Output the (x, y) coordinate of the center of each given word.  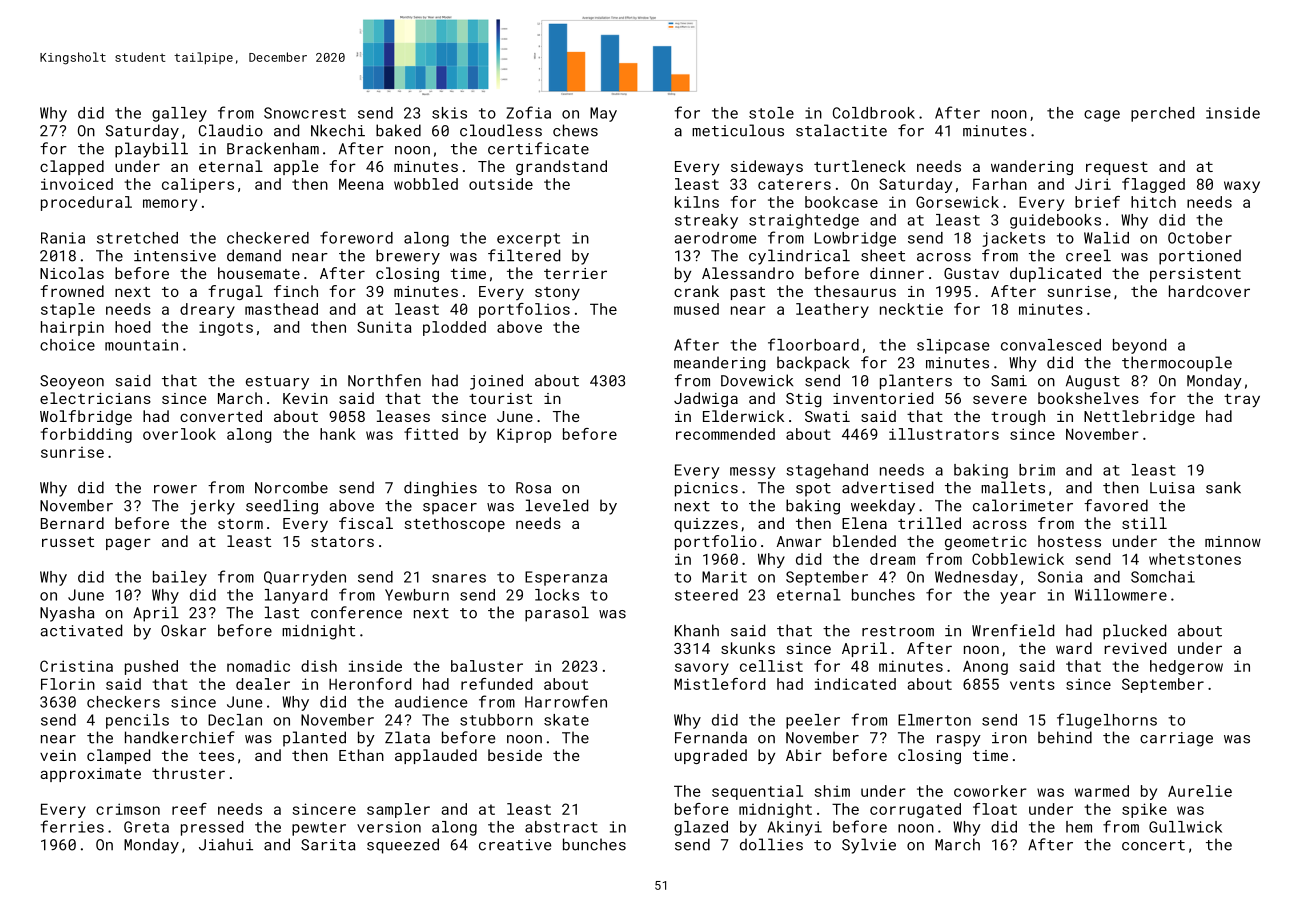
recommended (725, 434)
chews (575, 130)
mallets (1013, 487)
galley (179, 114)
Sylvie (869, 846)
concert (1153, 845)
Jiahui (226, 844)
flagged (1153, 185)
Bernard (72, 523)
